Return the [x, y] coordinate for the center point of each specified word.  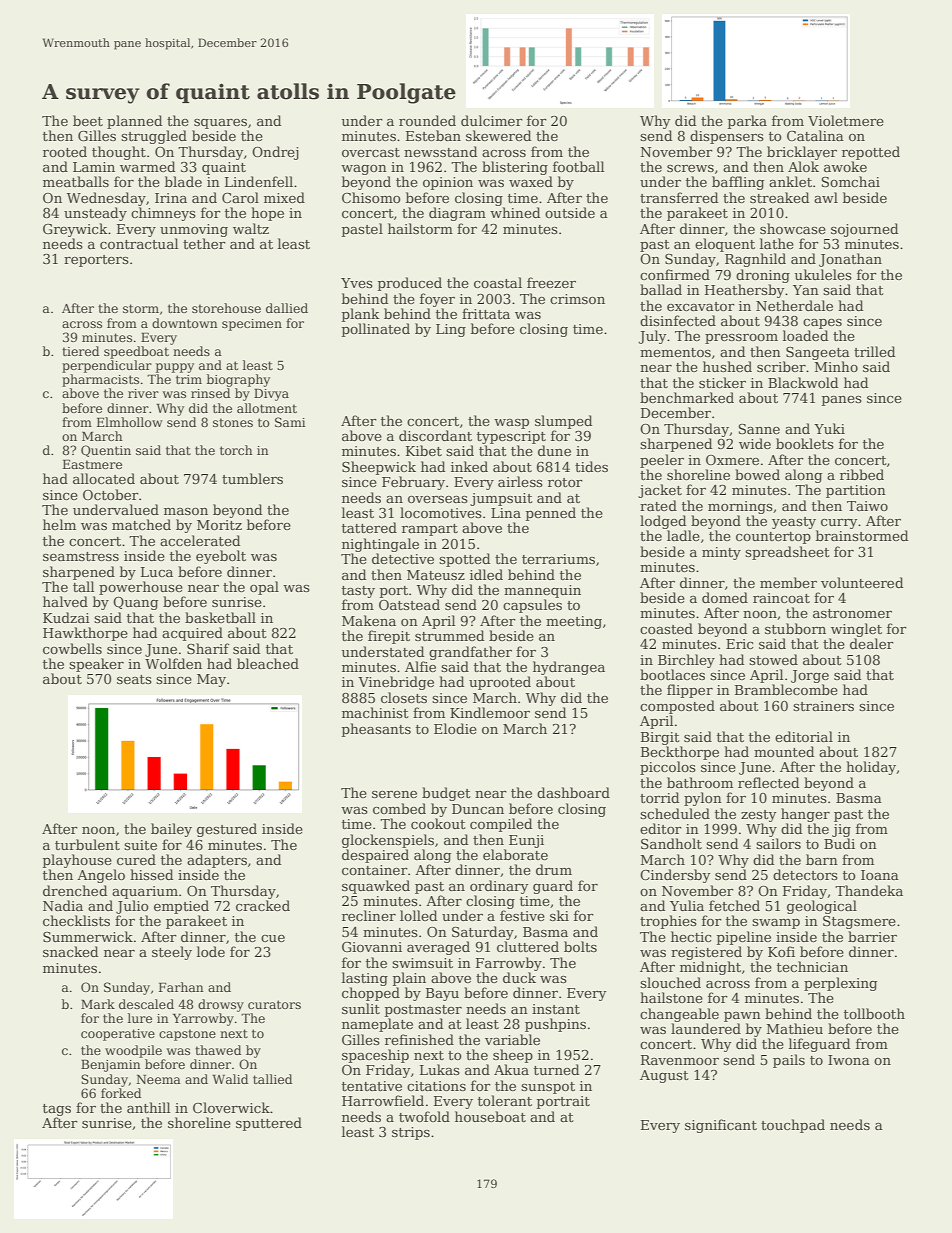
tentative [372, 1086]
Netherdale [794, 305]
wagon [364, 170]
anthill [148, 1107]
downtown [185, 323]
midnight [710, 968]
